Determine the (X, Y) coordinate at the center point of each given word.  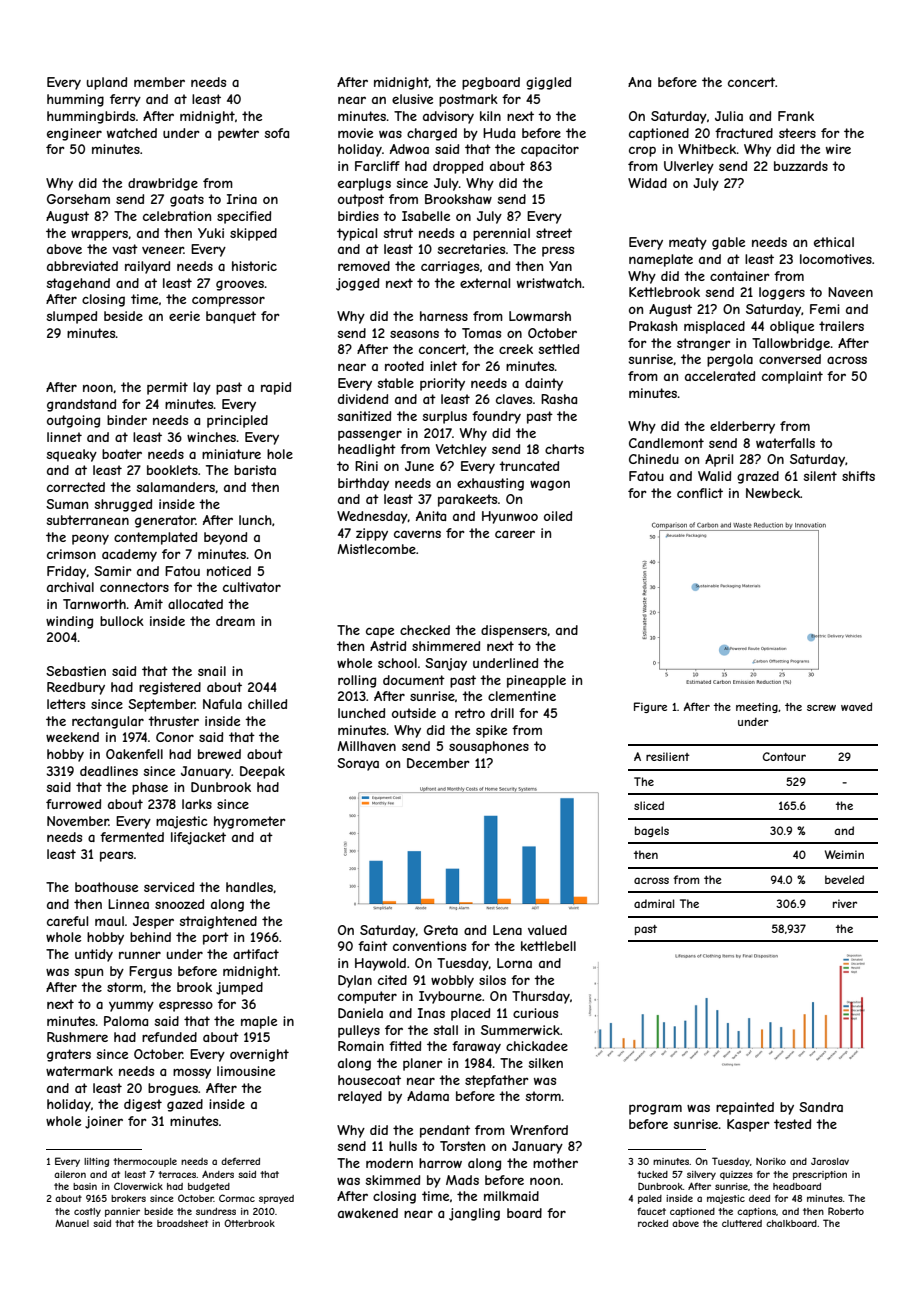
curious (535, 1013)
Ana (639, 82)
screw (821, 708)
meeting (757, 708)
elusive (412, 99)
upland (107, 83)
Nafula (222, 704)
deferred (240, 1161)
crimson (71, 554)
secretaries (471, 249)
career (515, 534)
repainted (745, 1108)
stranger (704, 344)
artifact (256, 954)
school (397, 663)
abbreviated (82, 266)
